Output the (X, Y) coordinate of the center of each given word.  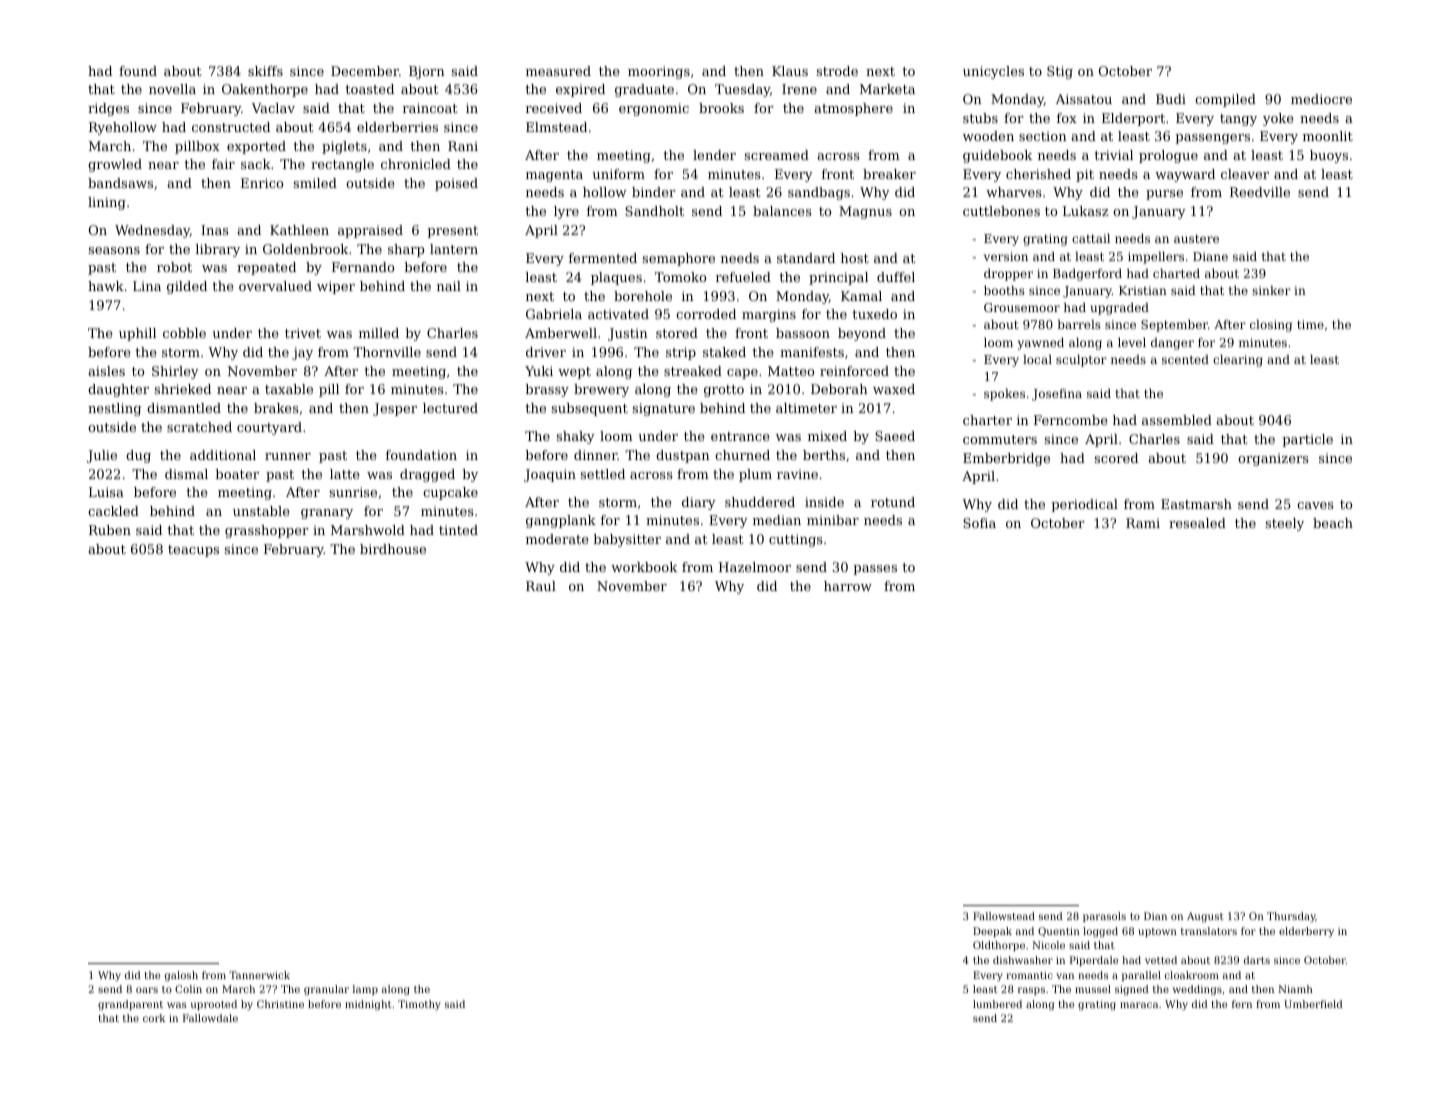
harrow (848, 586)
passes (875, 570)
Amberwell (561, 333)
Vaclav (273, 108)
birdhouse (393, 549)
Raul (541, 586)
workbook (644, 567)
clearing (1238, 361)
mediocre (1321, 99)
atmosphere (853, 109)
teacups (193, 551)
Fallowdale (210, 1018)
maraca (1139, 1005)
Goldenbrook (305, 249)
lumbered (997, 1004)
